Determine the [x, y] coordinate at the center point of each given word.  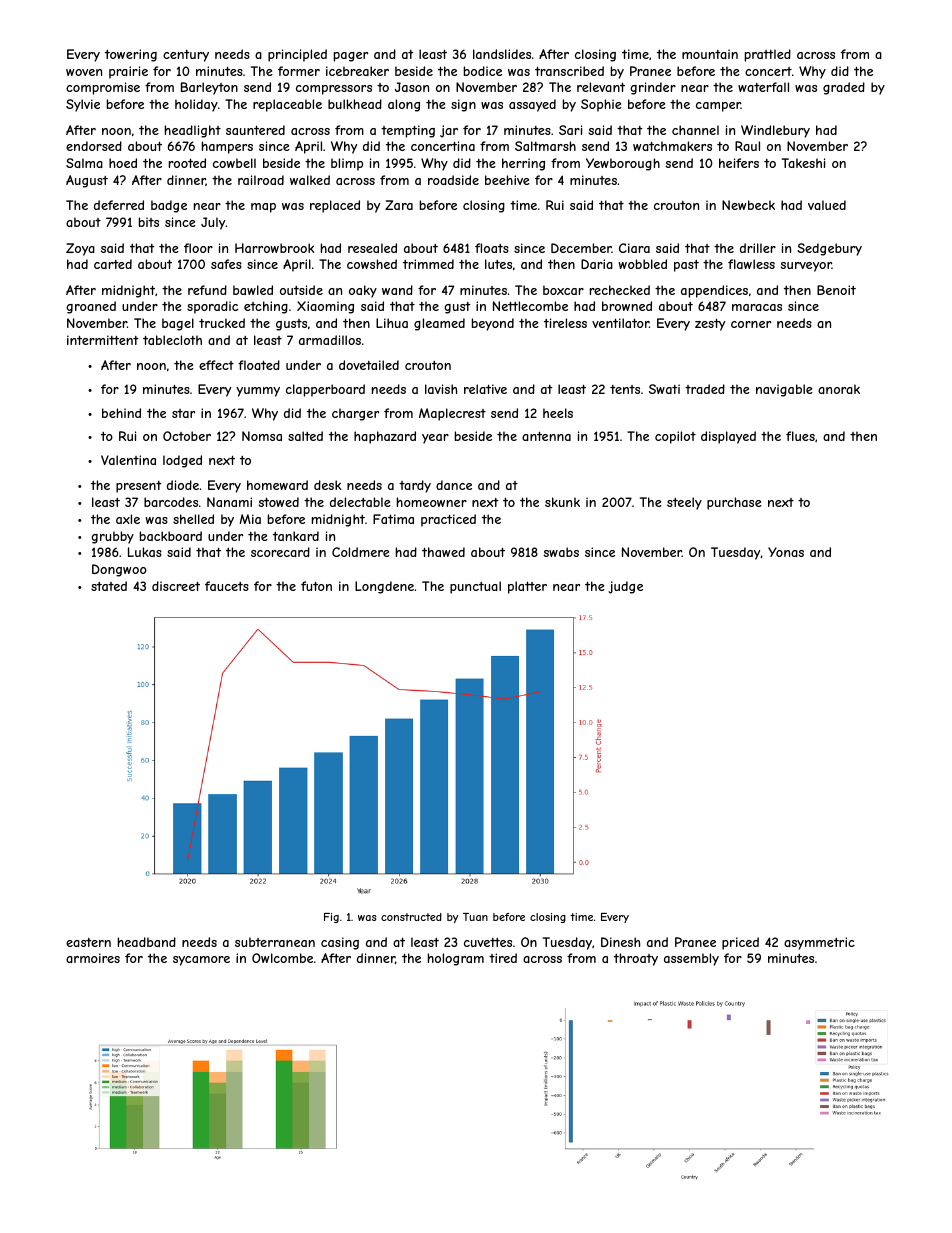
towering [131, 55]
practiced [448, 520]
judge [625, 587]
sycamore [201, 961]
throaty [636, 959]
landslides [502, 54]
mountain [710, 54]
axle [128, 519]
